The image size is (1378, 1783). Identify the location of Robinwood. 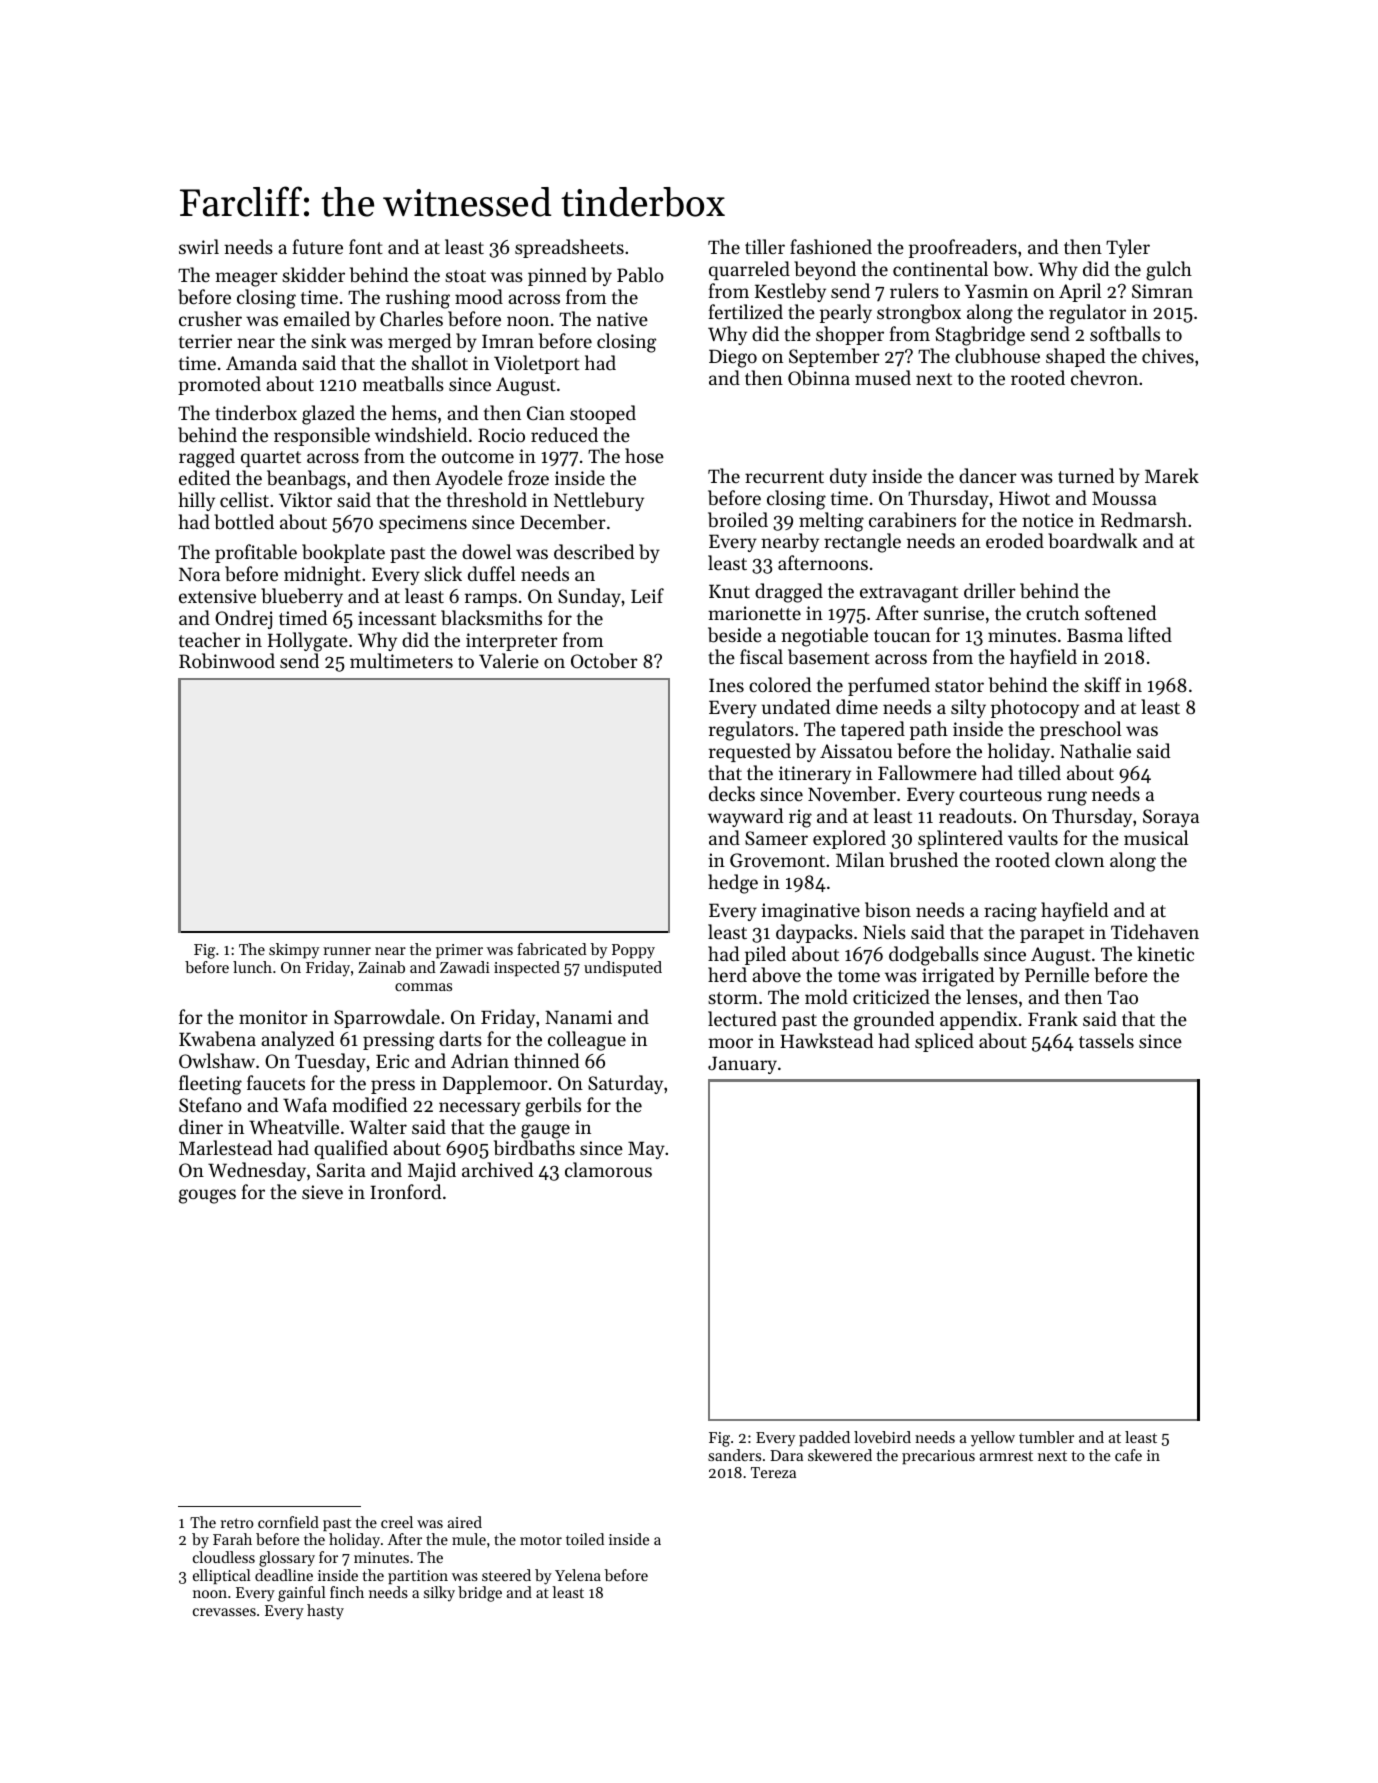
(227, 661).
